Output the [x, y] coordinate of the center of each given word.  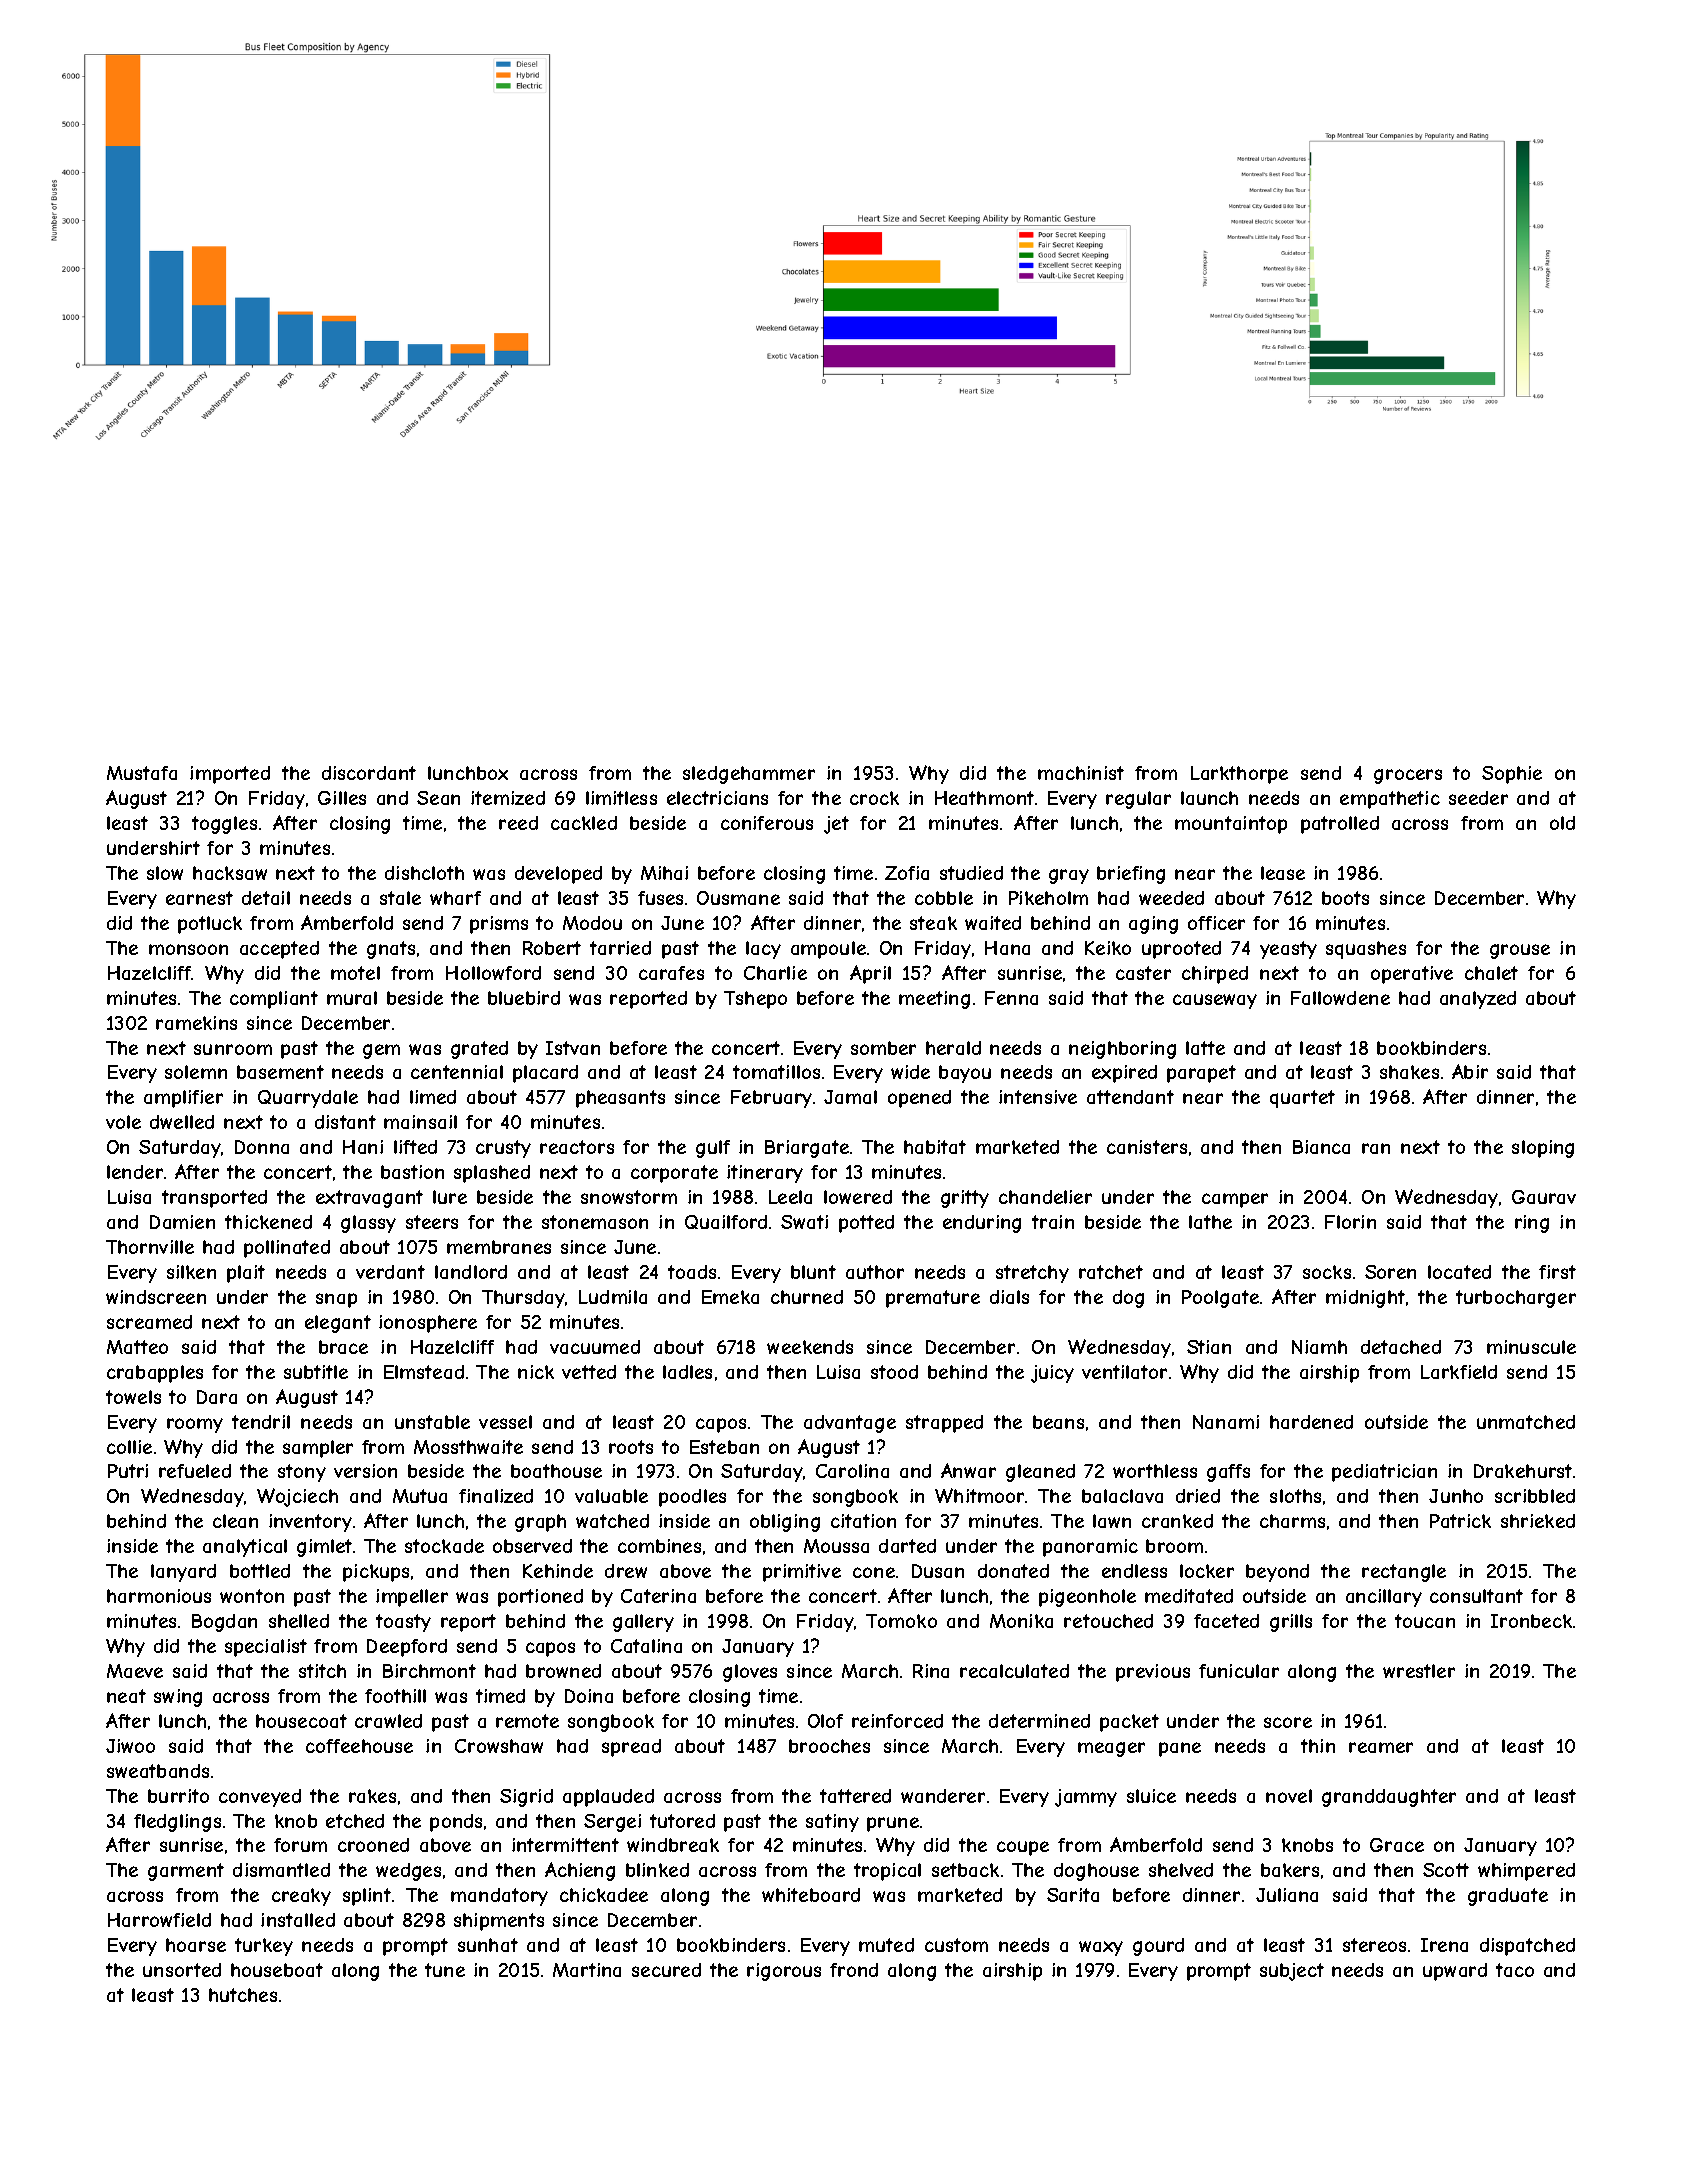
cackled [584, 823]
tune [445, 1970]
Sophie [1512, 775]
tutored [682, 1821]
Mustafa [142, 773]
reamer [1381, 1747]
